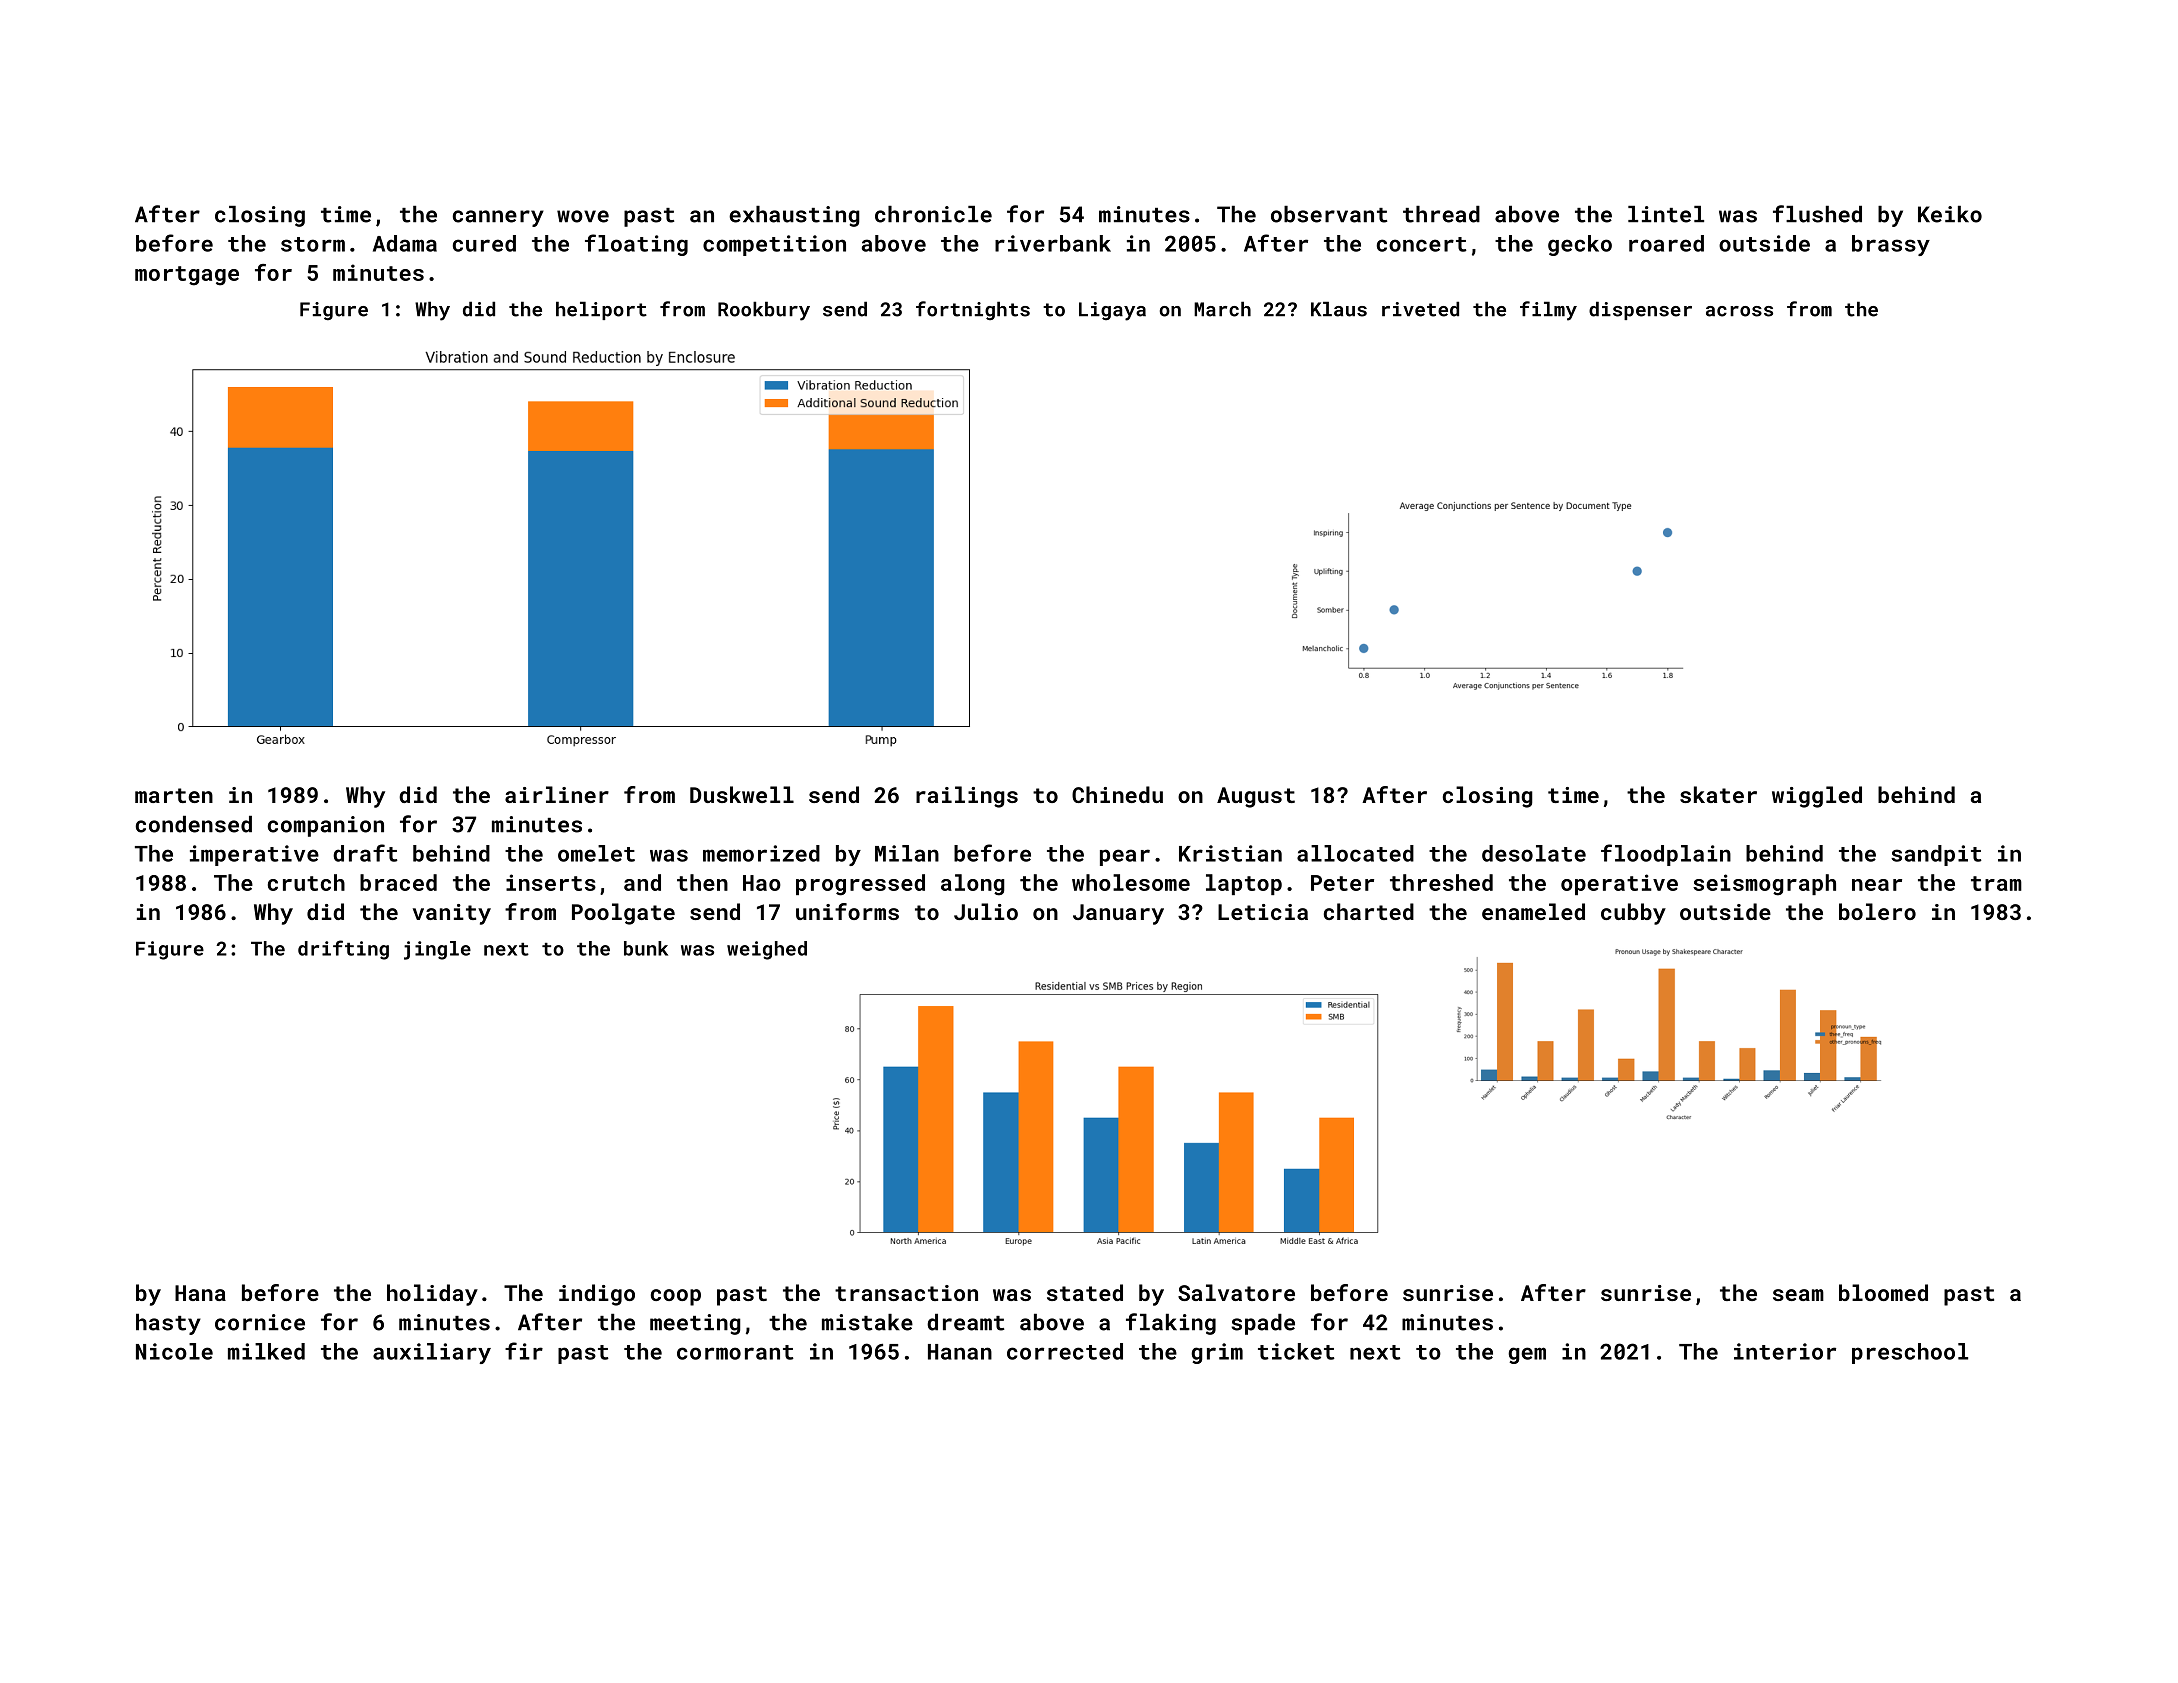 The height and width of the screenshot is (1683, 2178). I want to click on stated, so click(1085, 1292).
